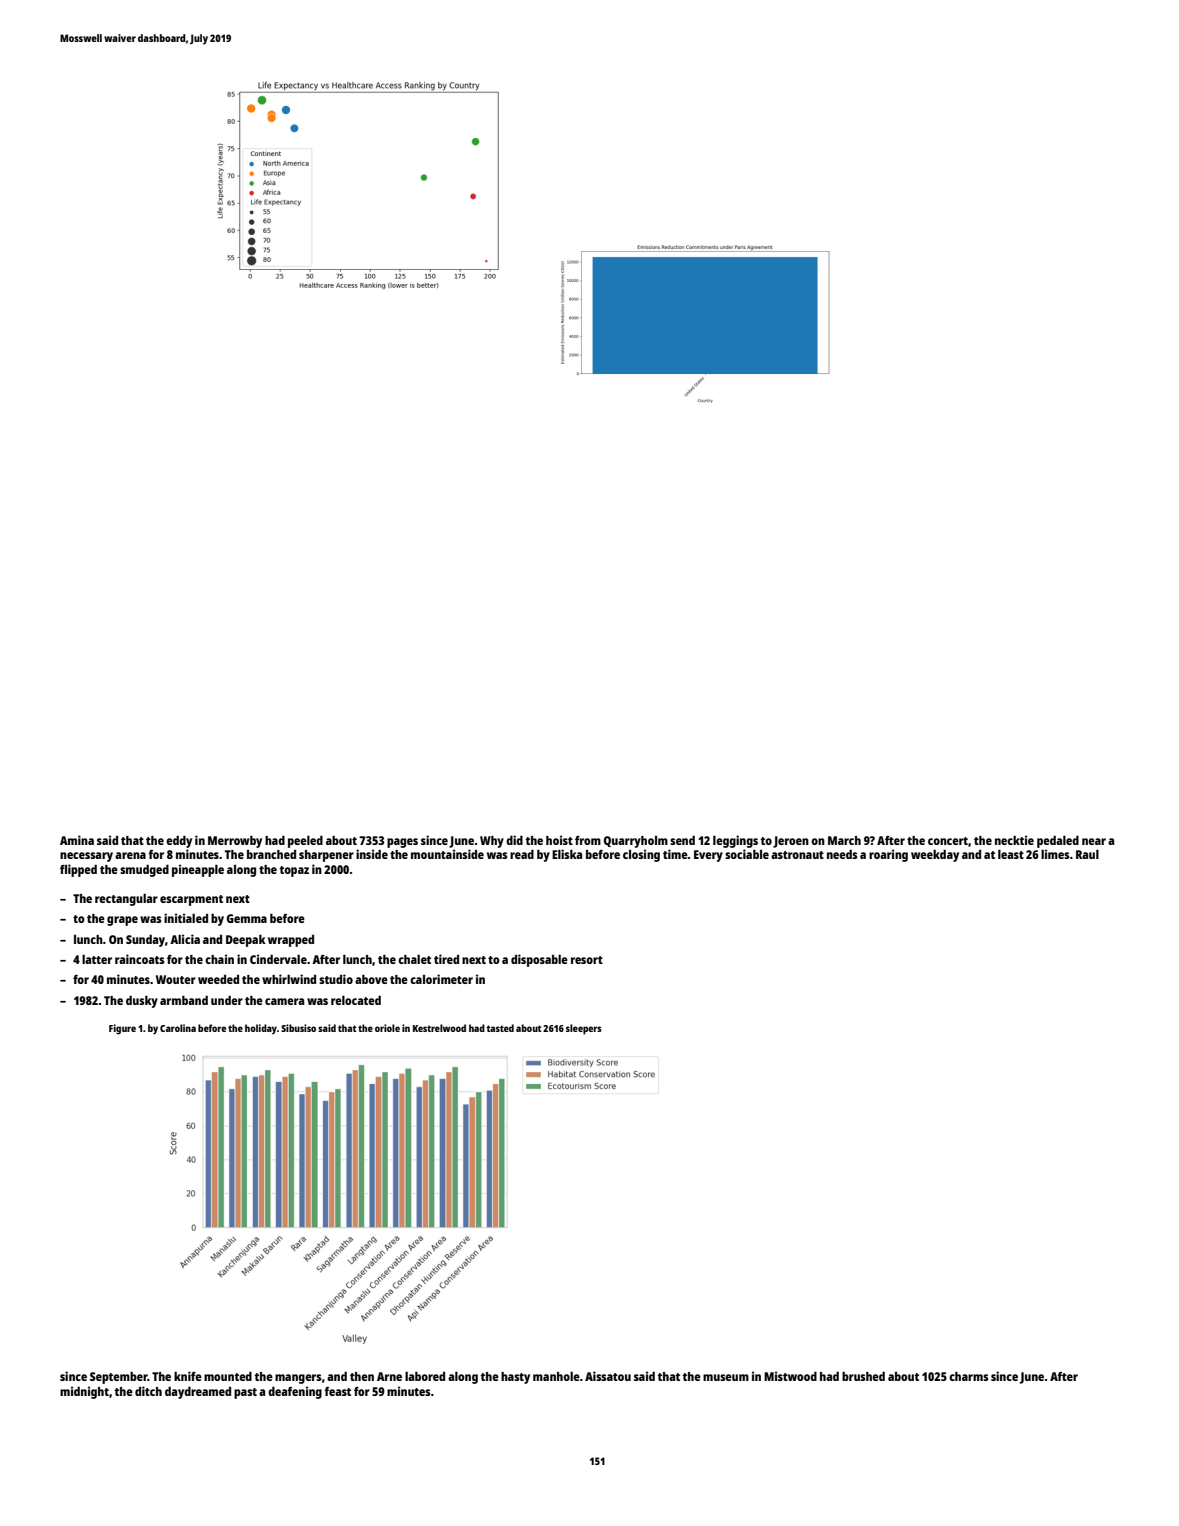 The width and height of the page is (1179, 1526). I want to click on Amina, so click(77, 840).
